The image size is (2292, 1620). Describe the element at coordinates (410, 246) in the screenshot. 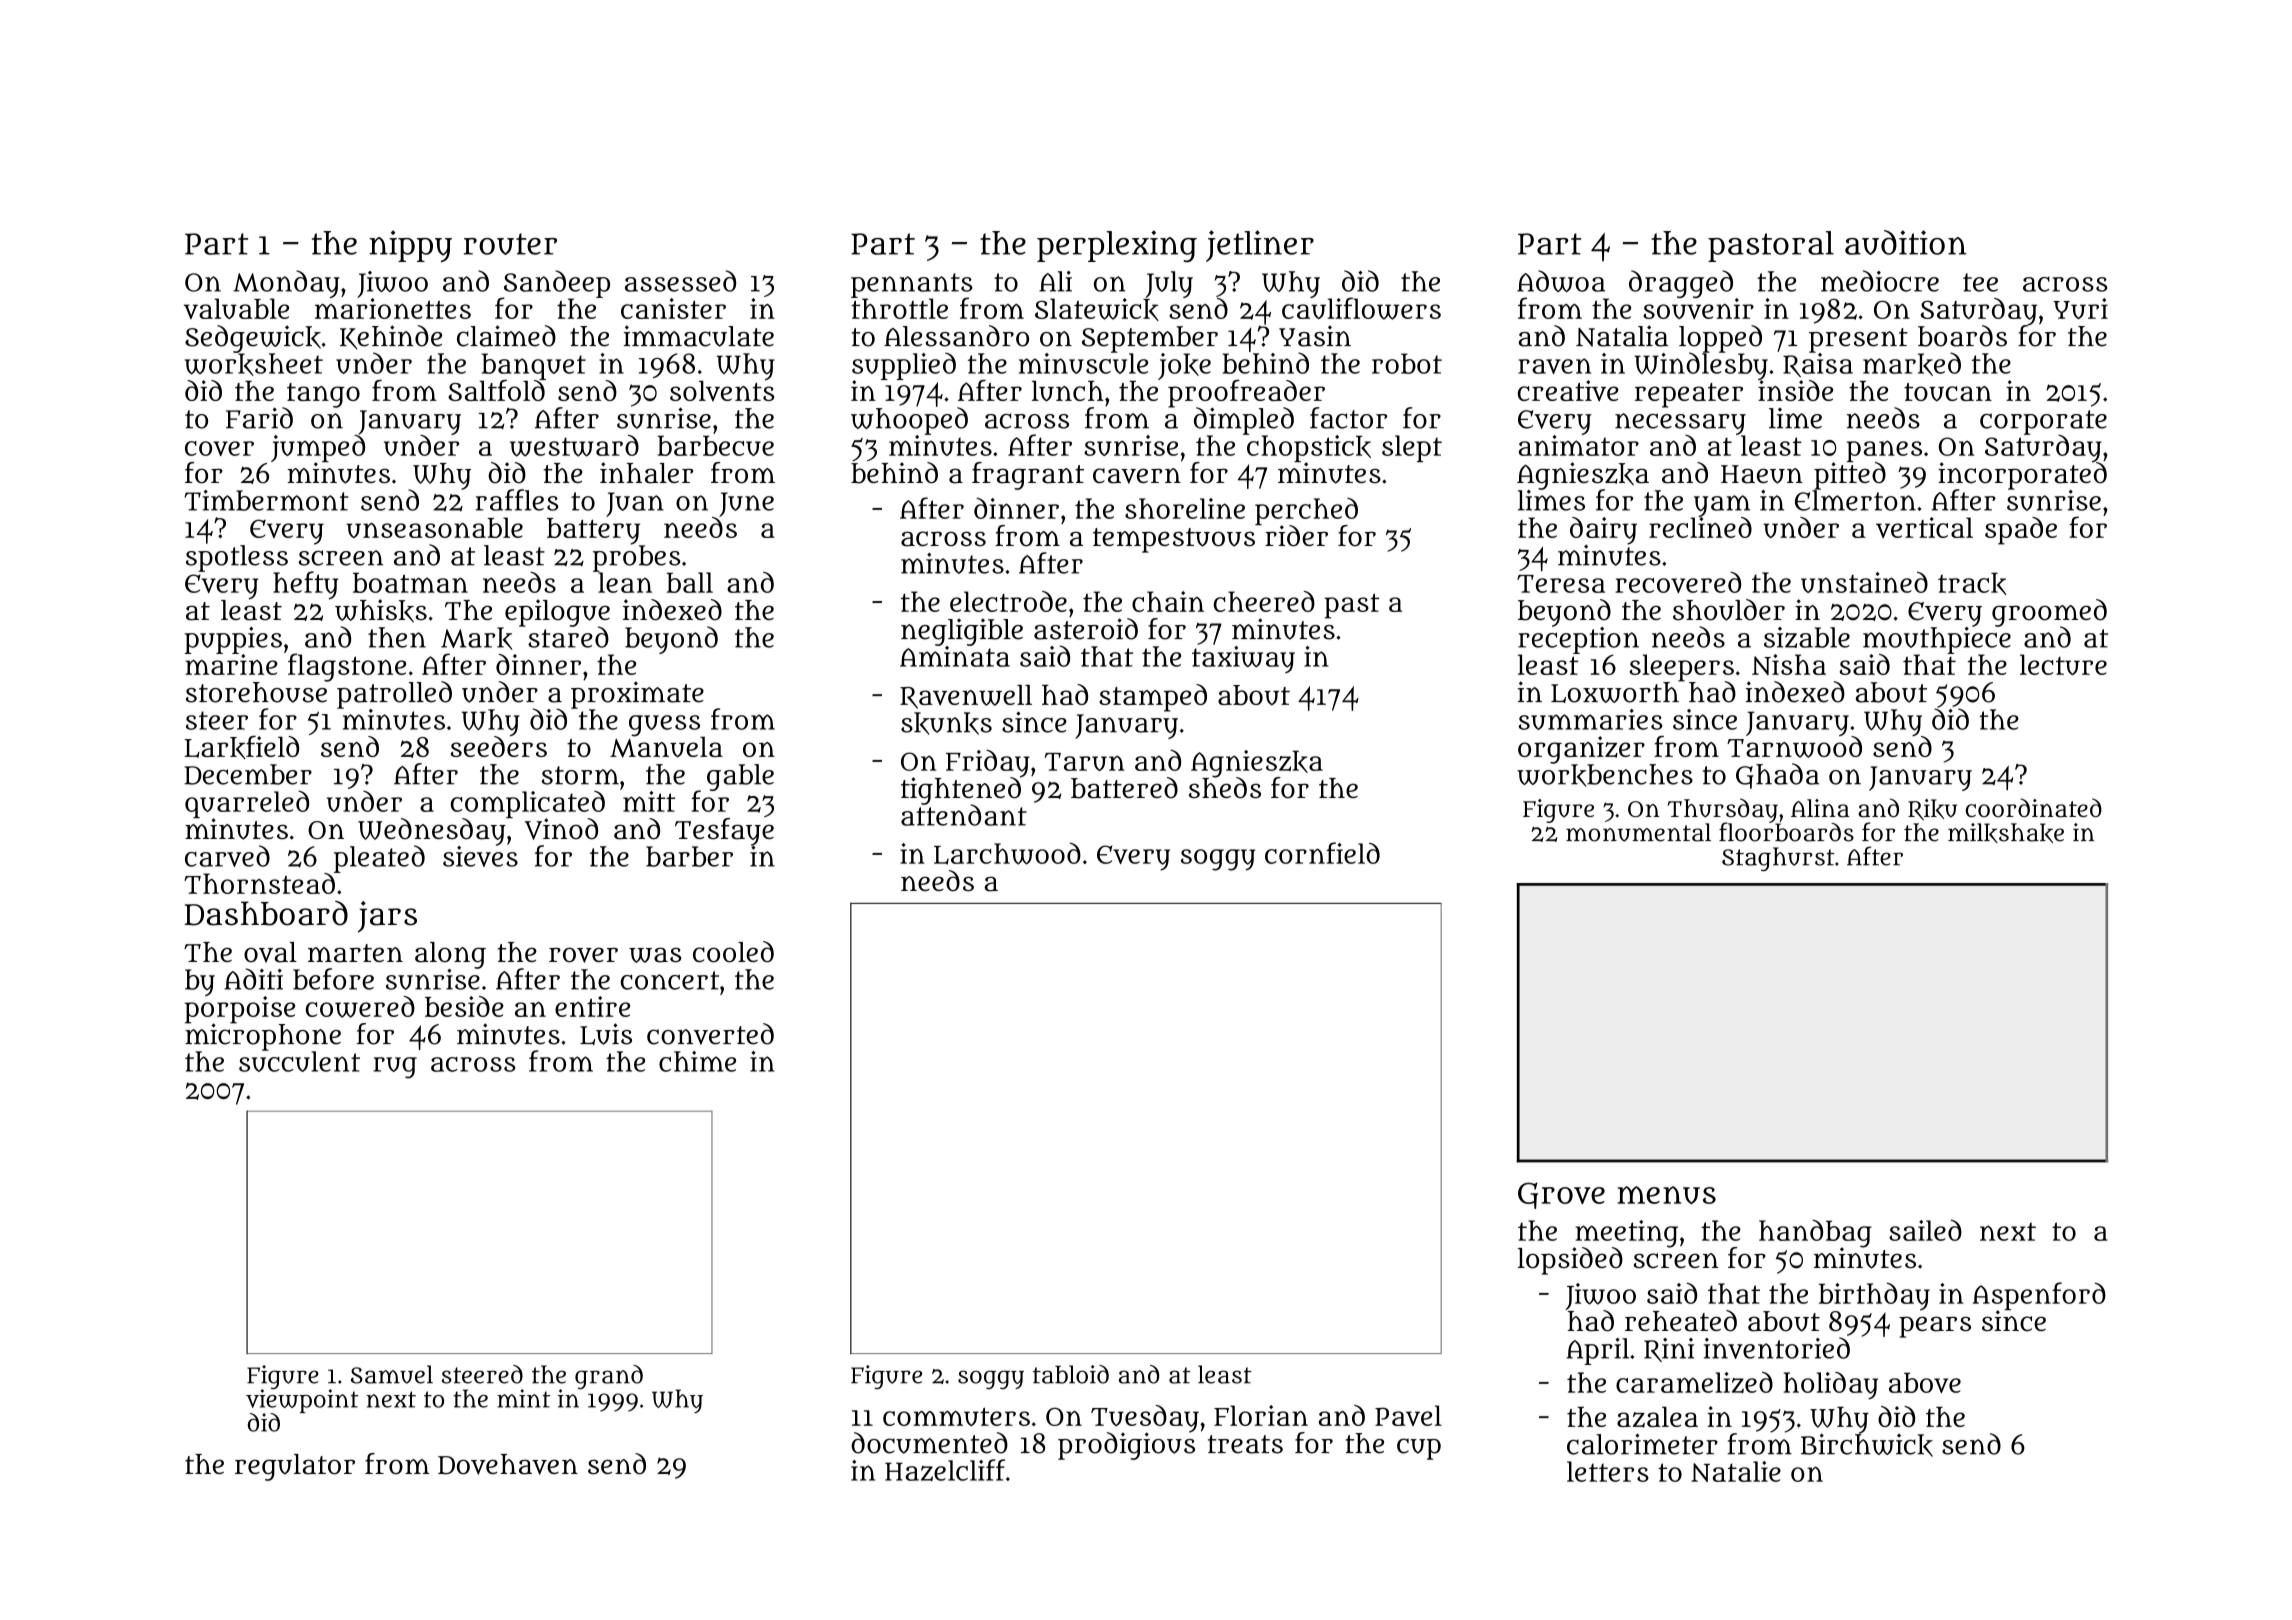

I see `nippy` at that location.
